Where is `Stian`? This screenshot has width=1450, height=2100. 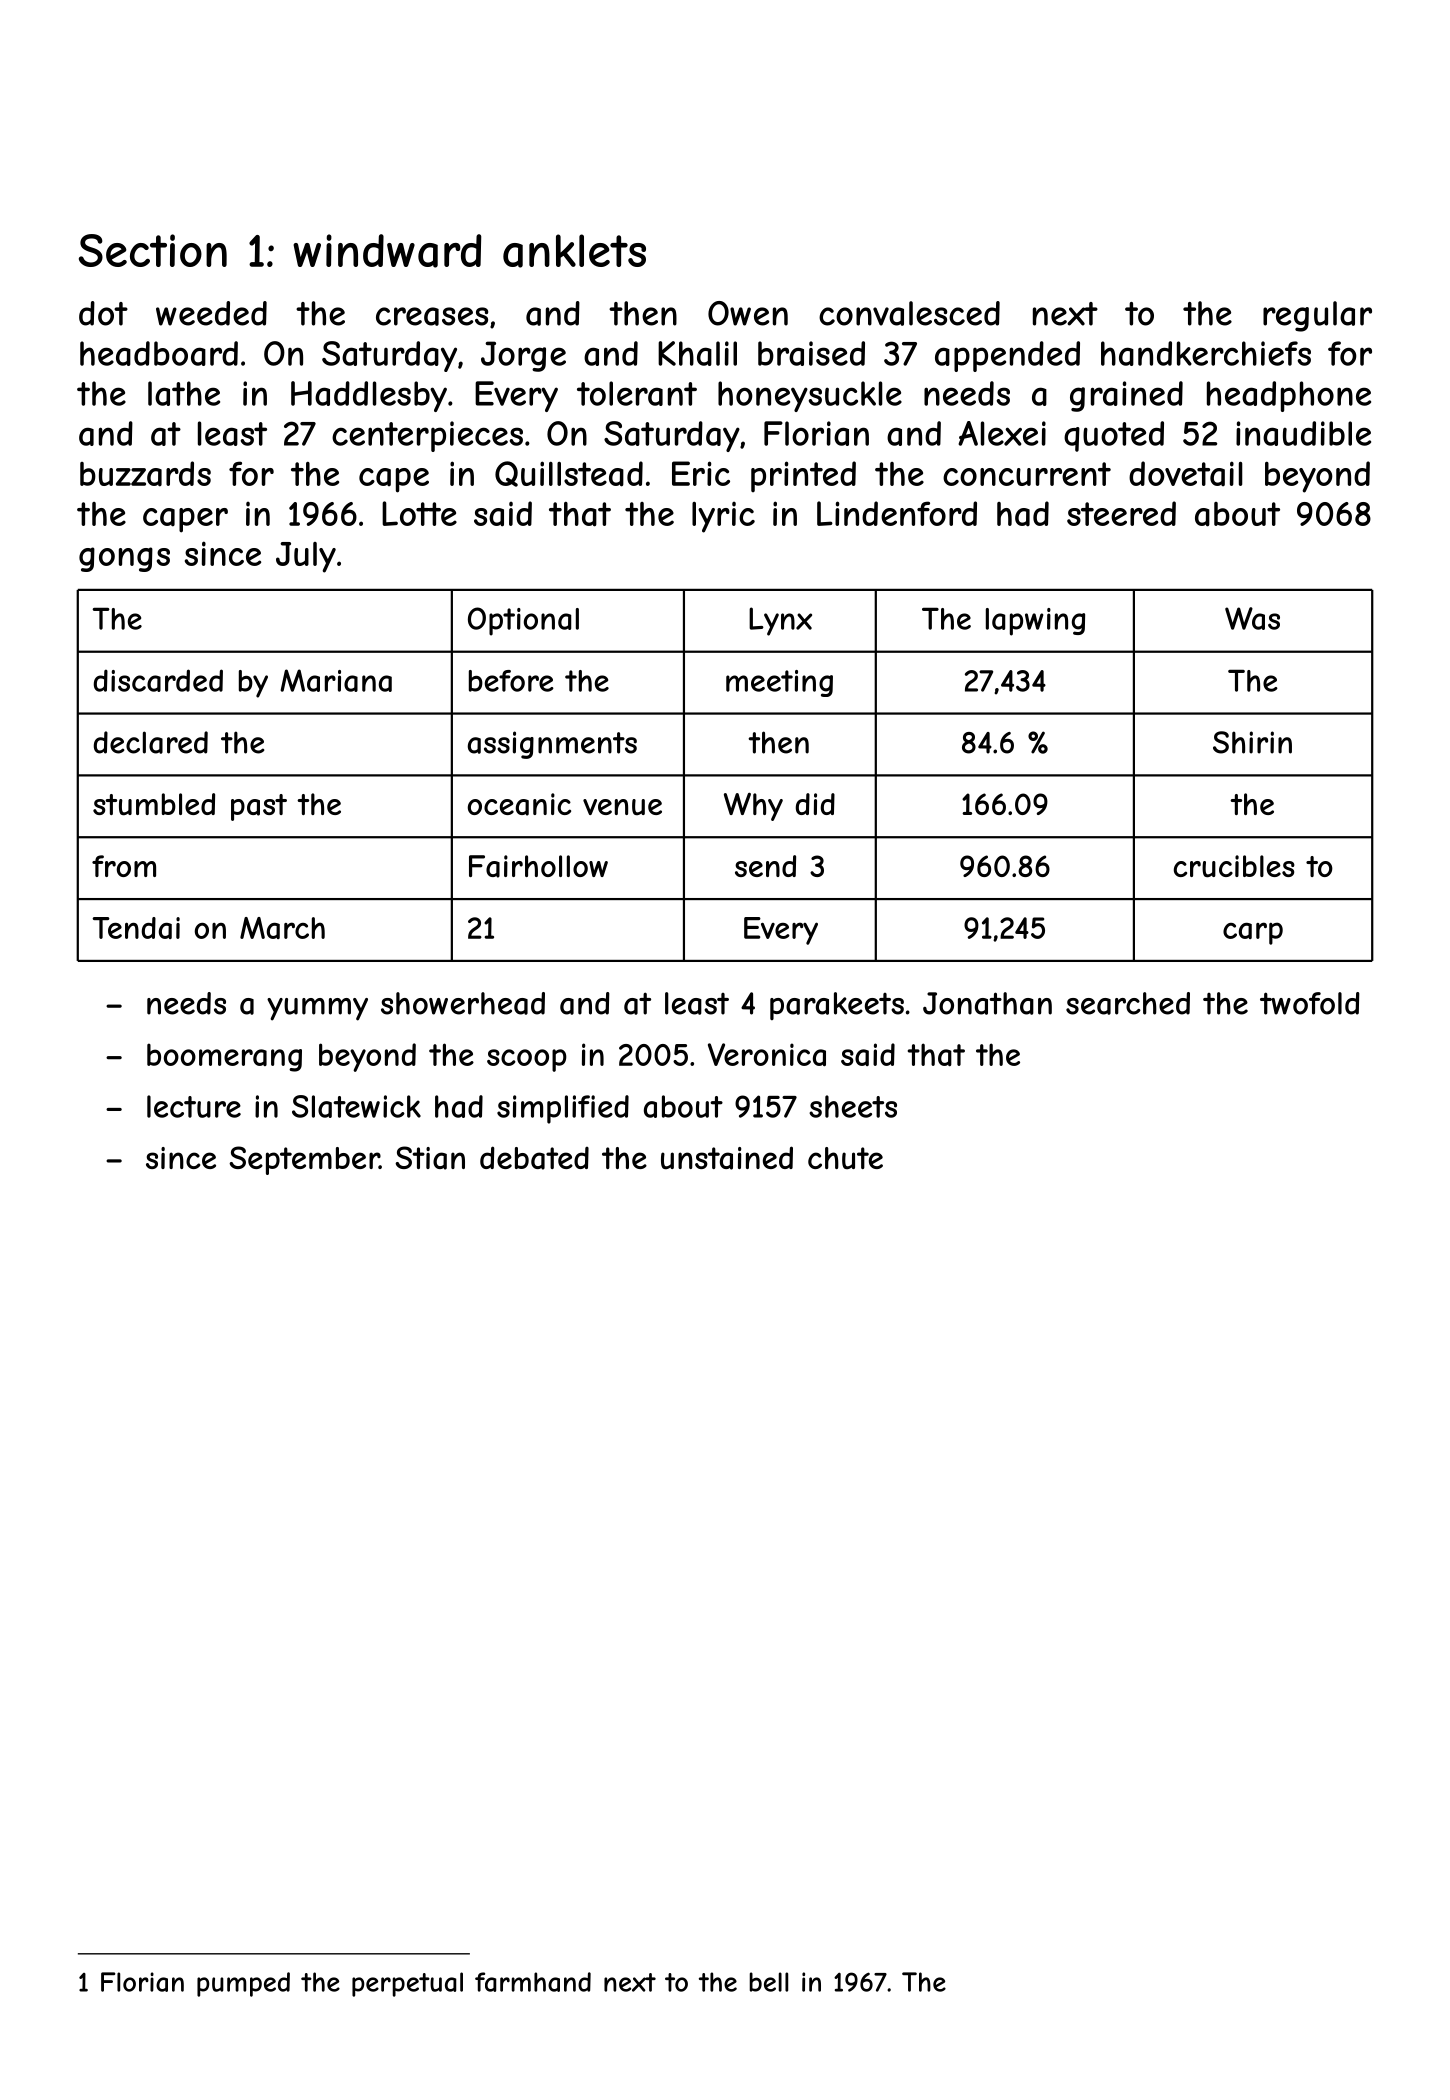
Stian is located at coordinates (430, 1158).
